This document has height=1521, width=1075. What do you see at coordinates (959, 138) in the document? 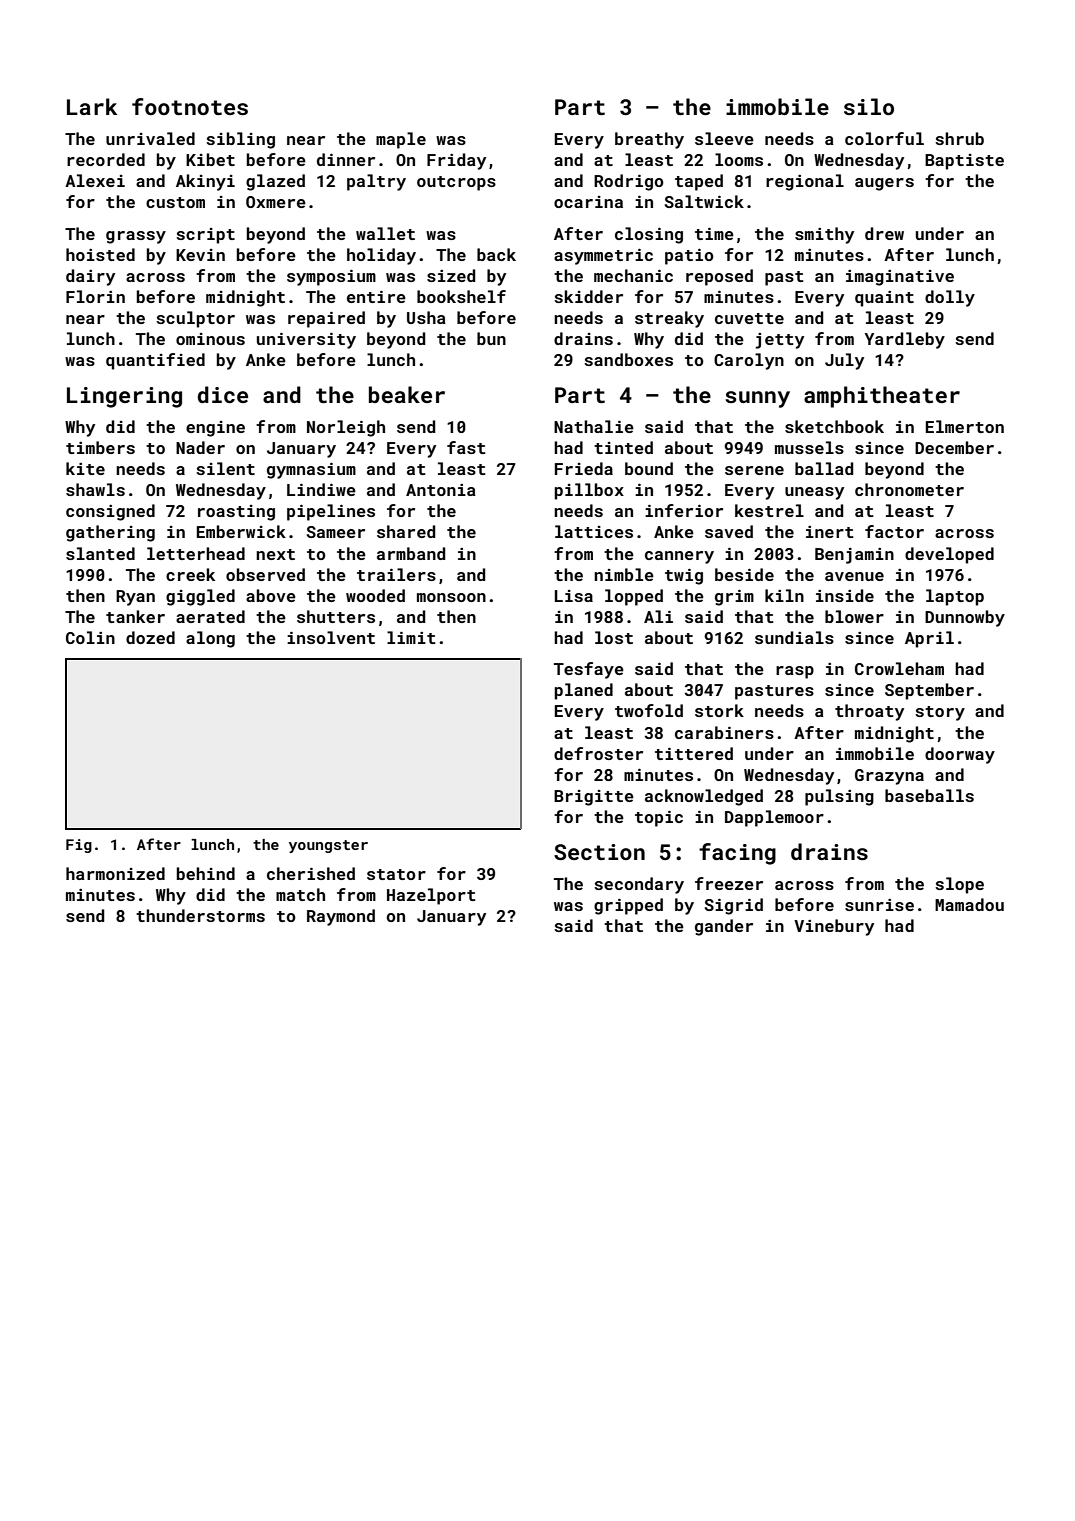
I see `shrub` at bounding box center [959, 138].
